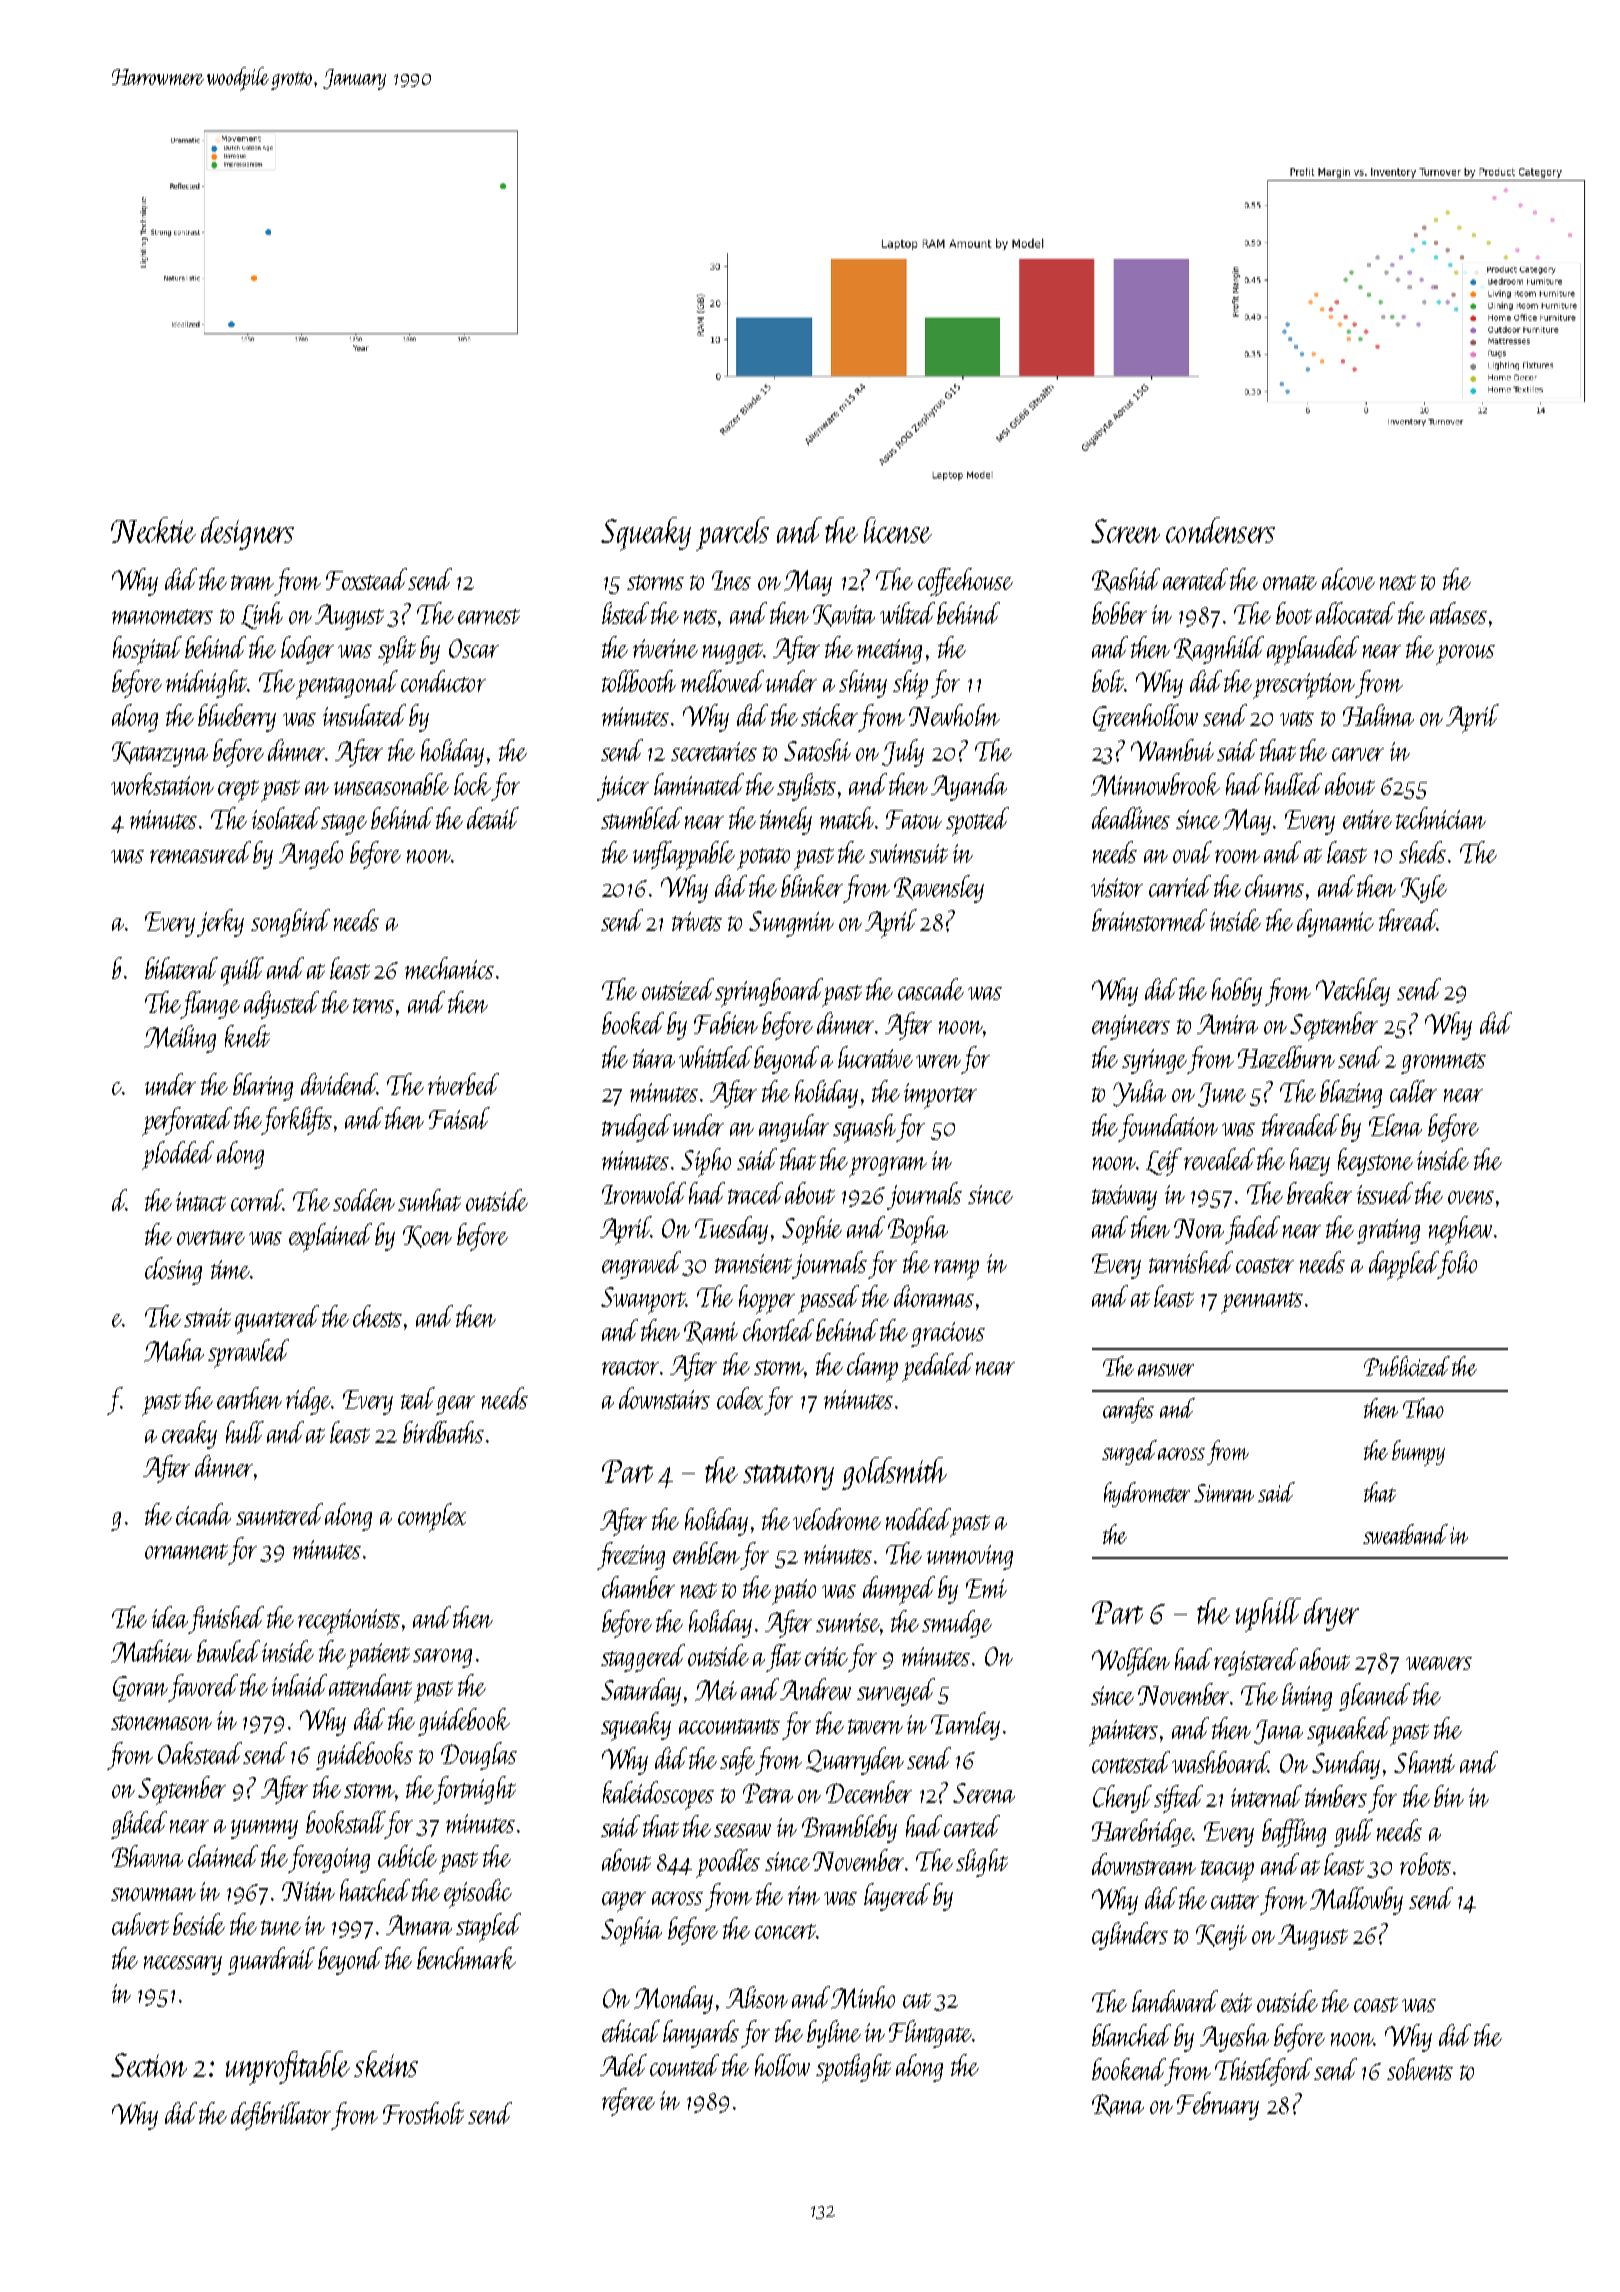  I want to click on foundation, so click(1168, 1128).
